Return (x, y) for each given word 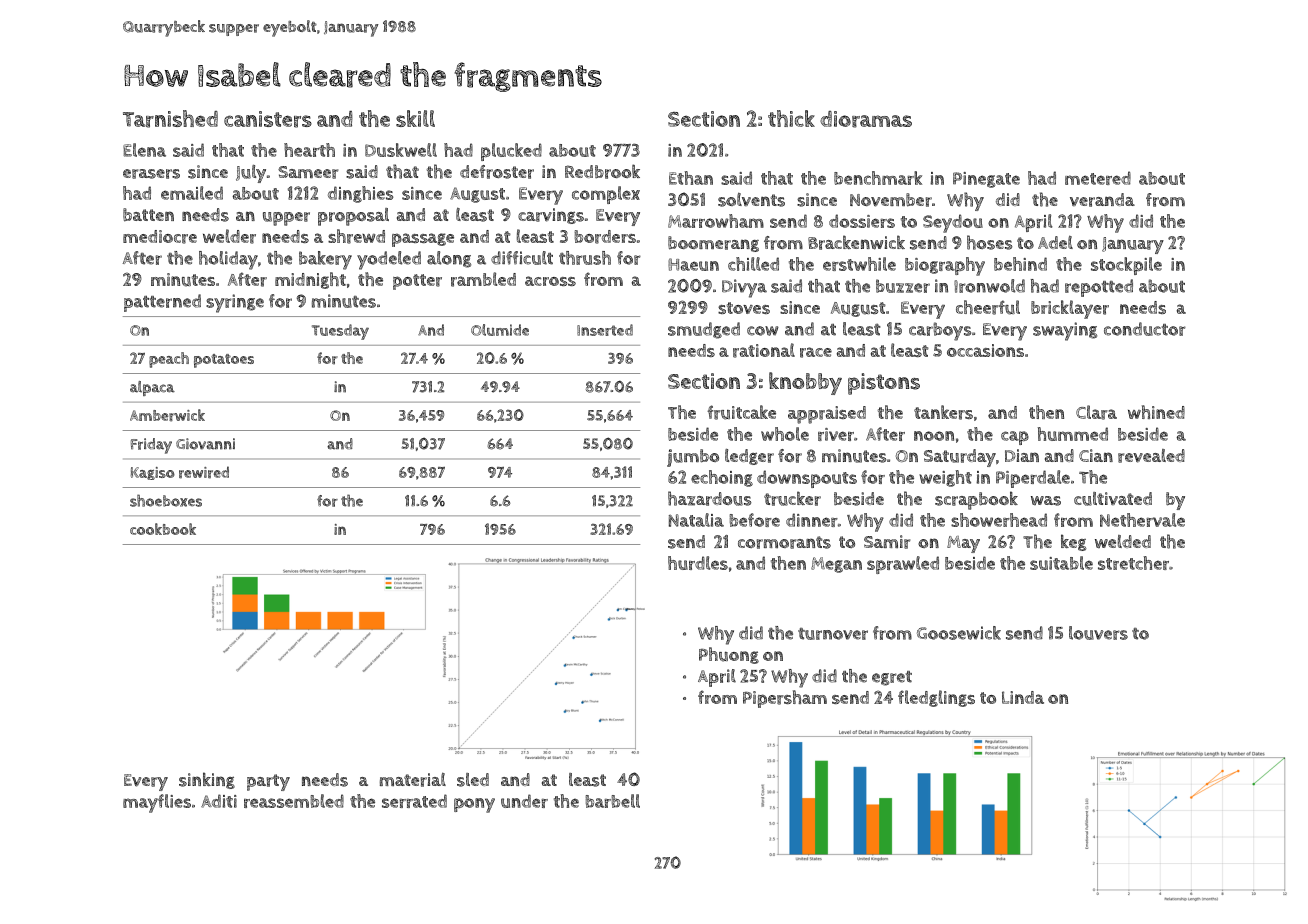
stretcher (1133, 563)
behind (1020, 264)
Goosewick (959, 633)
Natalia (696, 520)
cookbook (163, 529)
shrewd (356, 236)
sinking (207, 780)
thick (791, 118)
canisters (268, 119)
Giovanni (205, 444)
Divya (744, 288)
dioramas (866, 119)
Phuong (729, 655)
